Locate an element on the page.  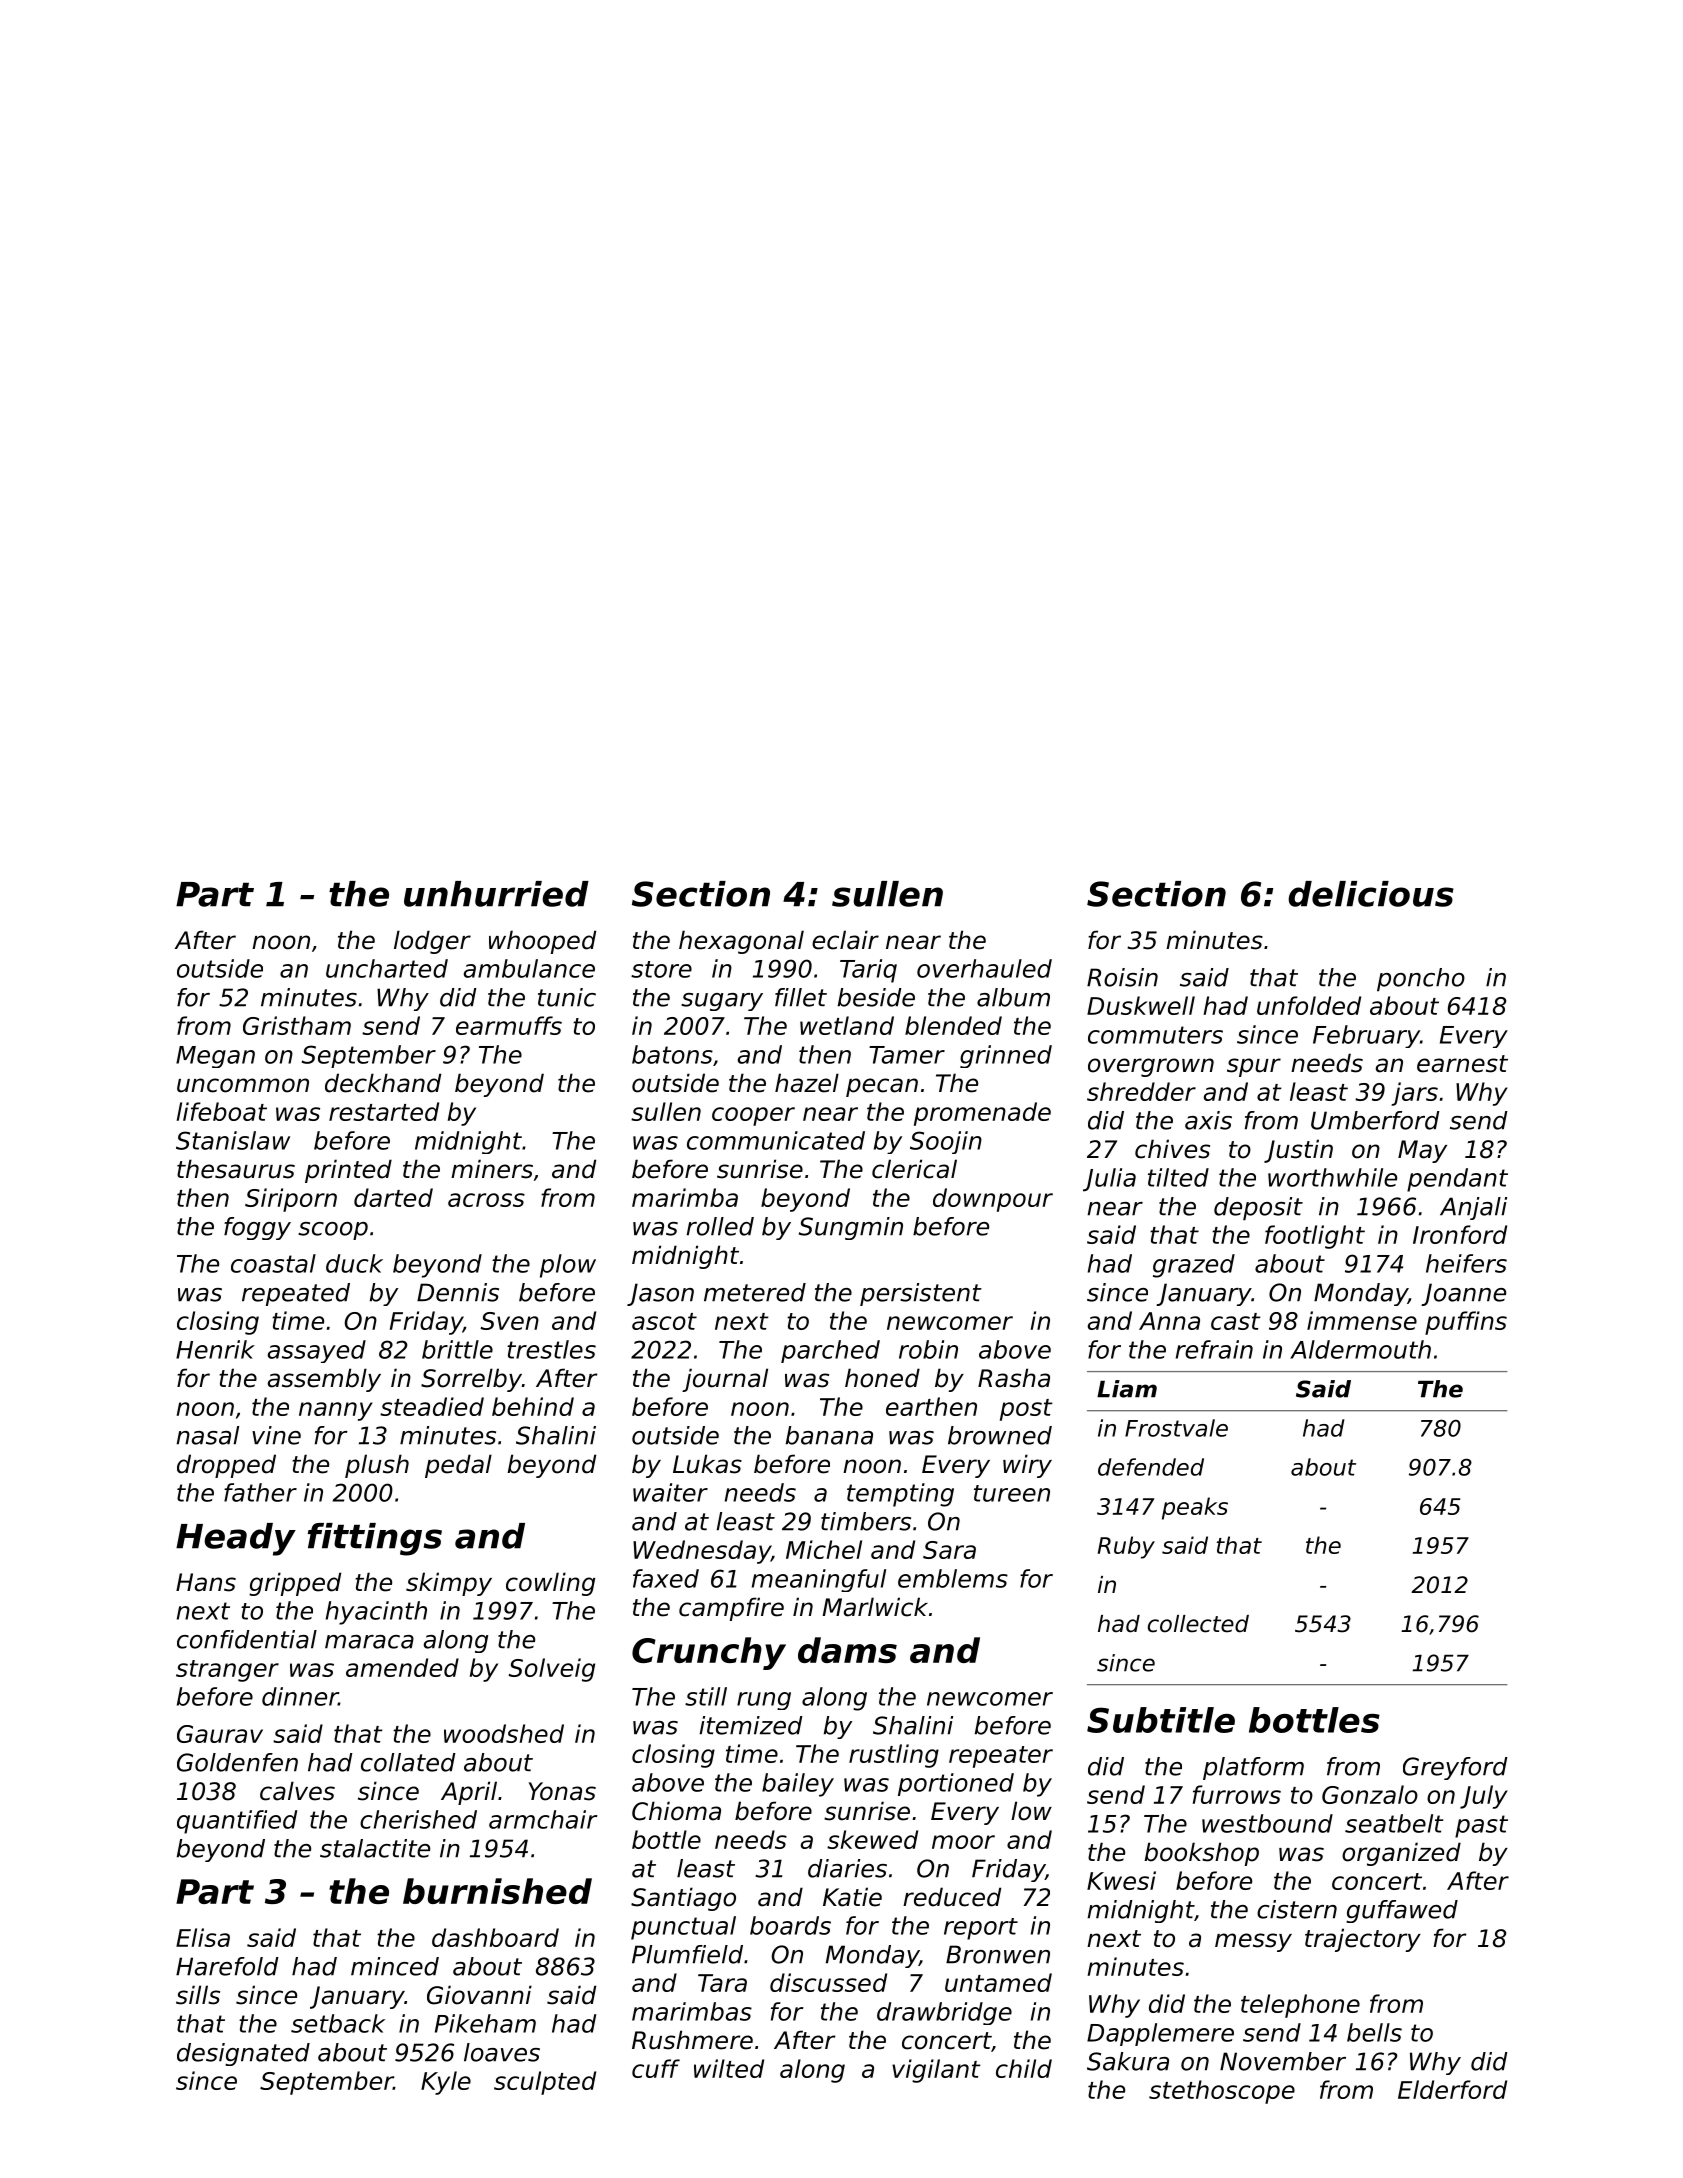
Greyford is located at coordinates (1455, 1768).
